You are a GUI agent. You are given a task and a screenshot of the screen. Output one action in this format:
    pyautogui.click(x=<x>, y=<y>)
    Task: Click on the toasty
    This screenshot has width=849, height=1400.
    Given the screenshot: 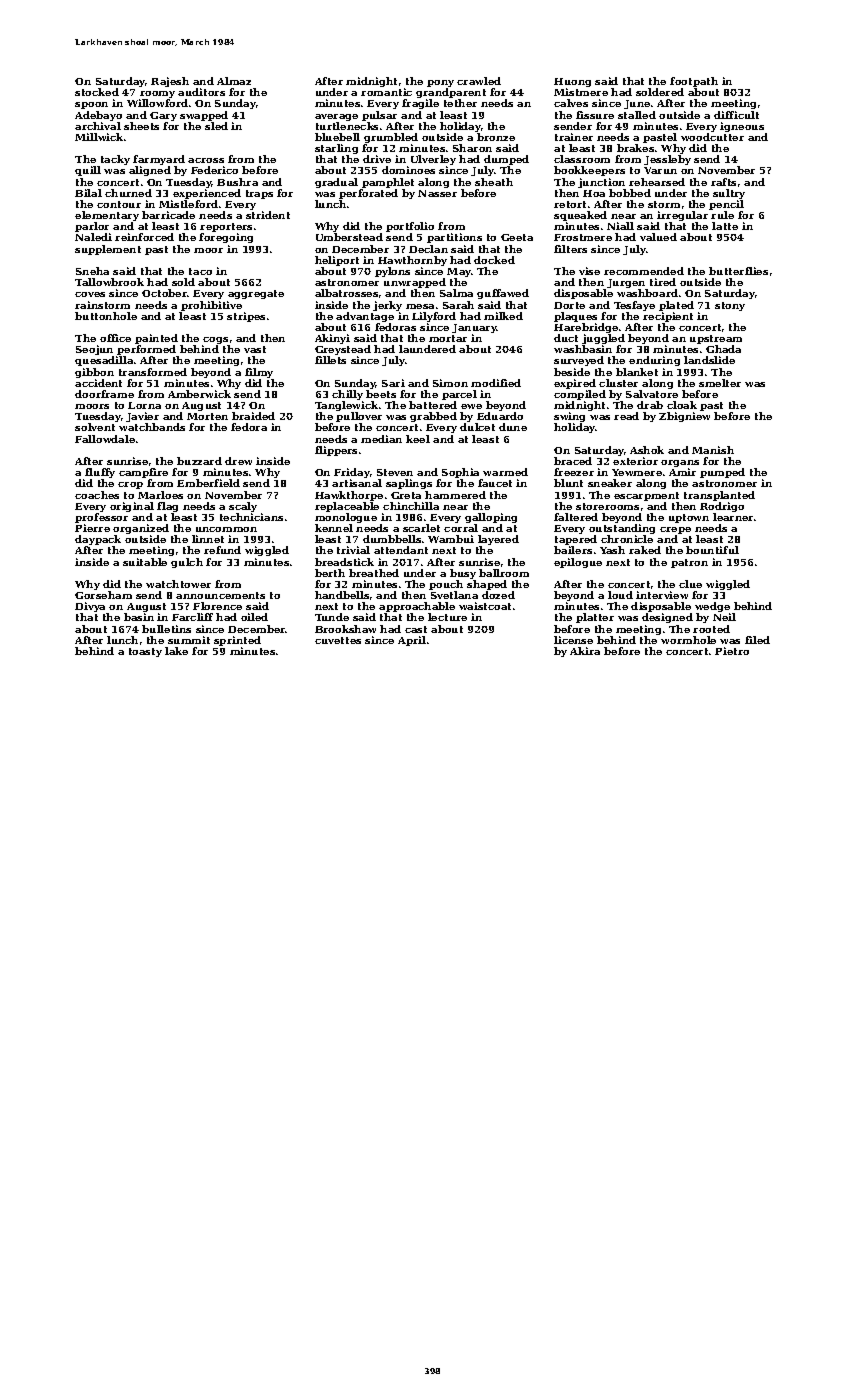 What is the action you would take?
    pyautogui.click(x=145, y=652)
